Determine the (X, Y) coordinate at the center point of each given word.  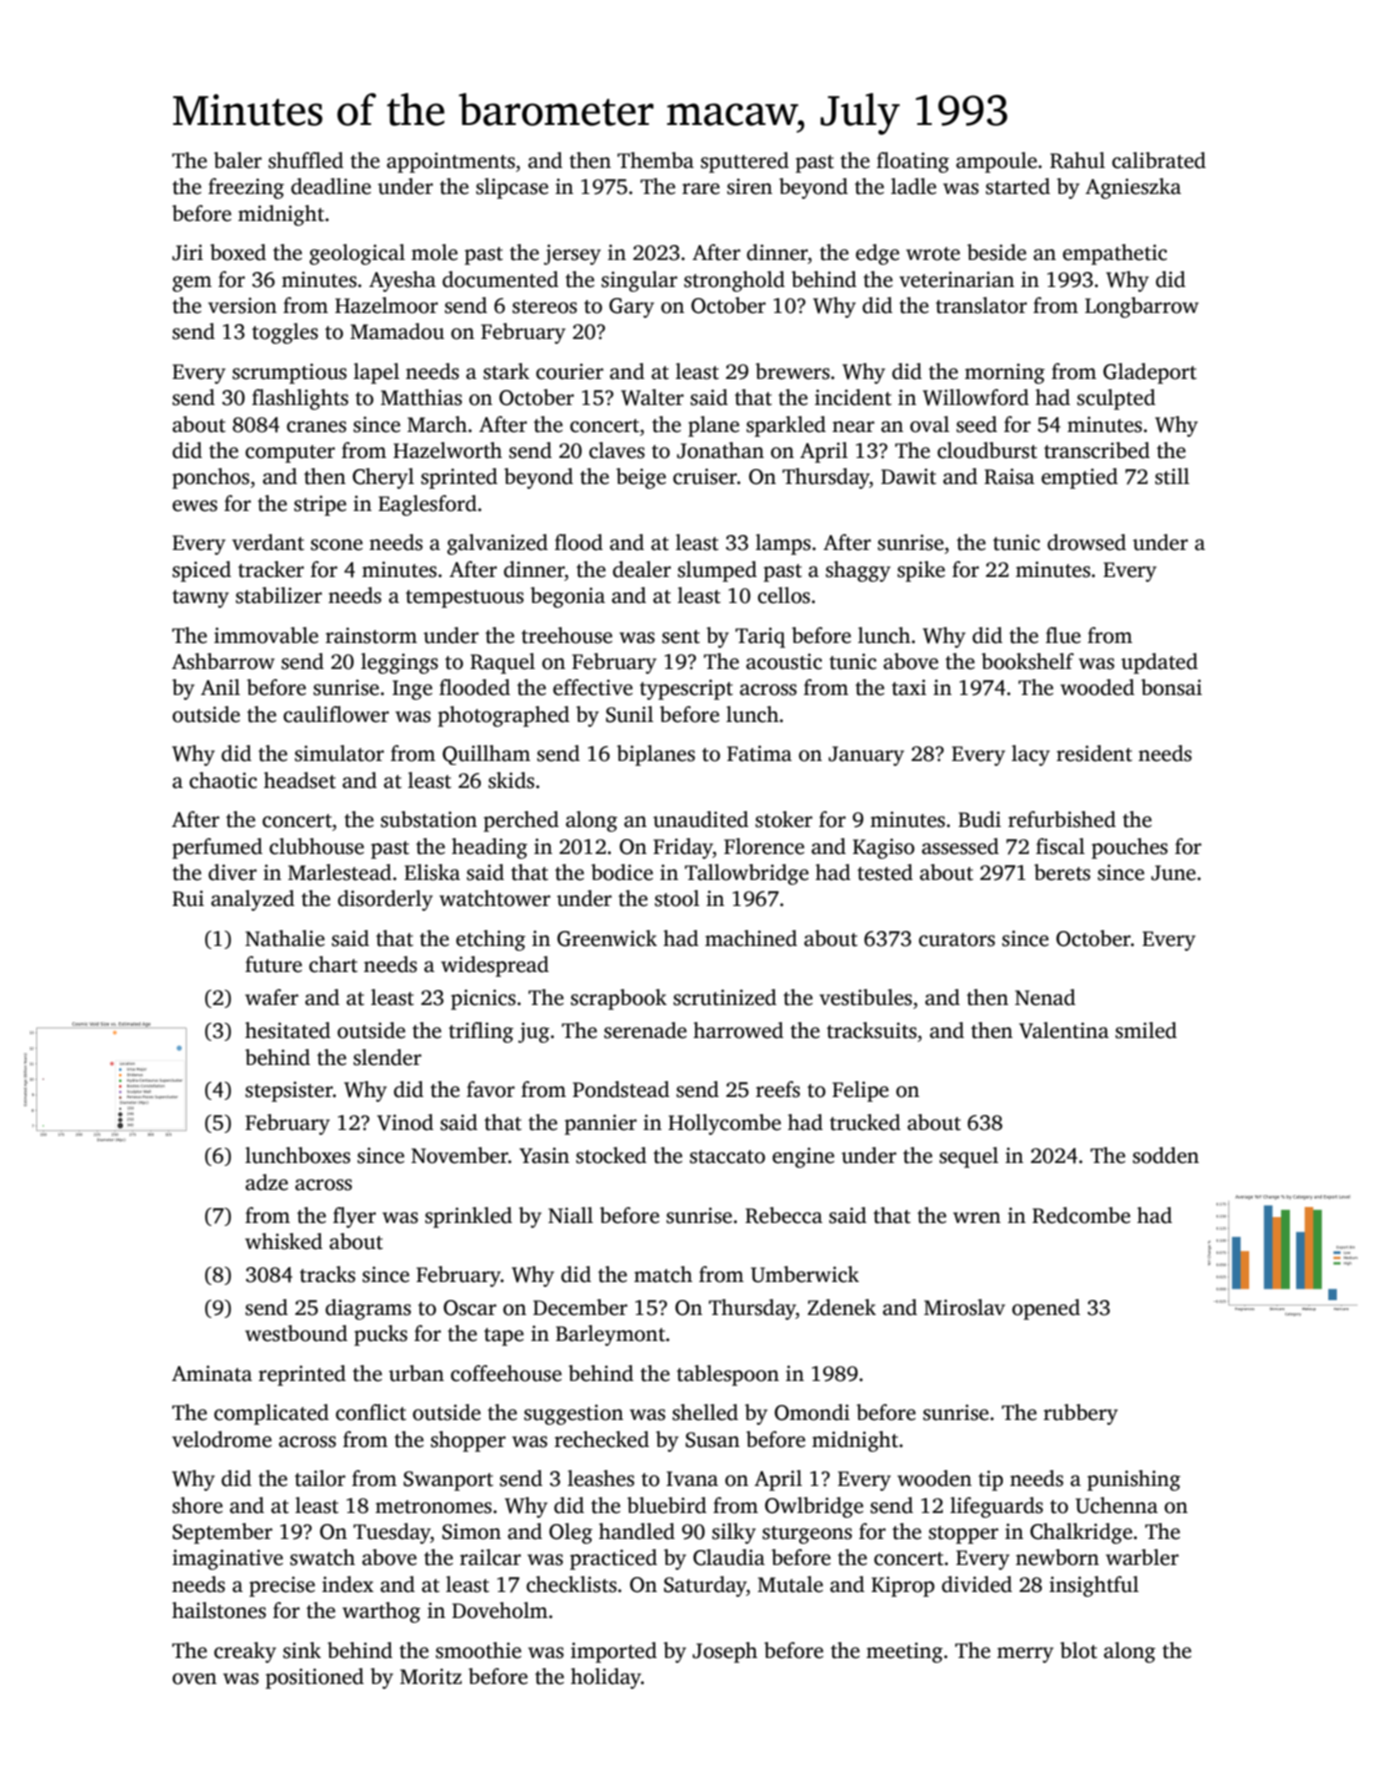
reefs (778, 1089)
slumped (717, 571)
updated (1159, 663)
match (663, 1274)
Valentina (1064, 1030)
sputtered (745, 162)
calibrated (1159, 160)
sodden (1166, 1155)
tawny (200, 599)
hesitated (288, 1030)
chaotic (223, 780)
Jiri (187, 252)
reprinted (302, 1375)
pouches (1130, 848)
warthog (381, 1612)
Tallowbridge (747, 874)
